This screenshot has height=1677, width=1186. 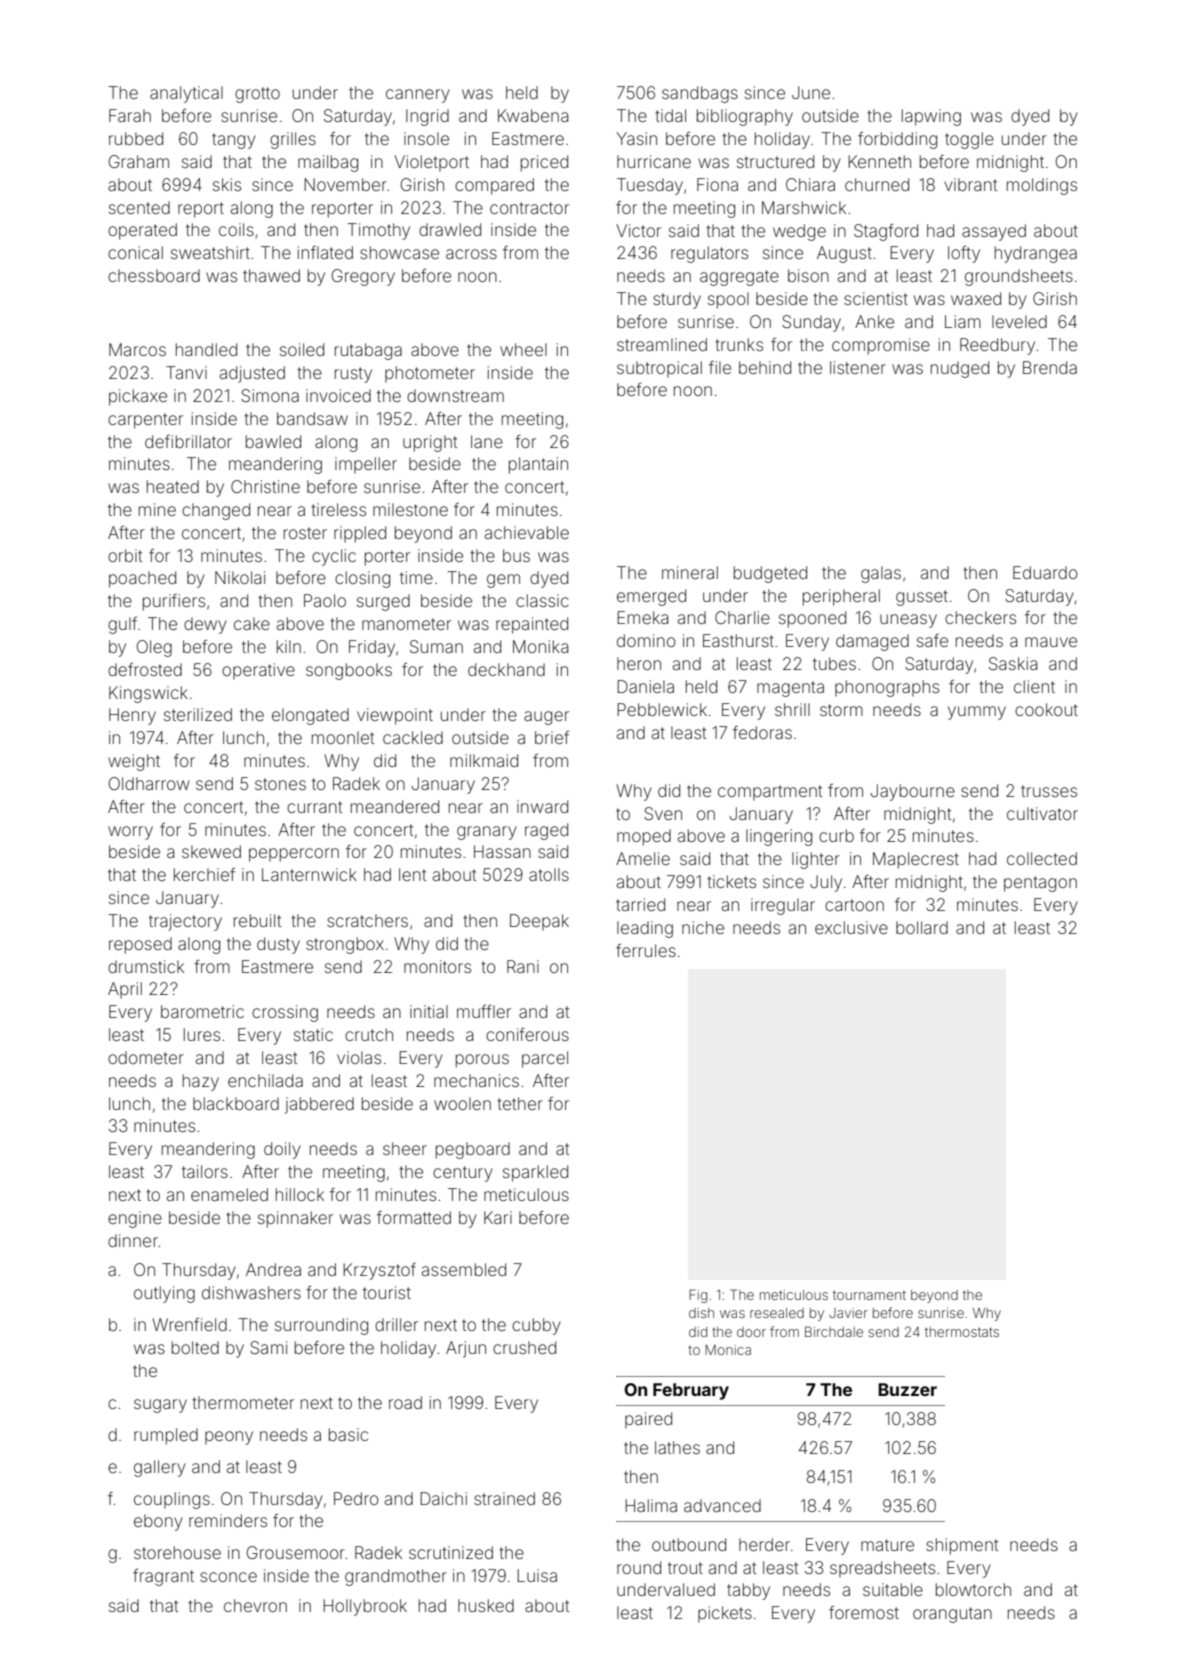 What do you see at coordinates (498, 1217) in the screenshot?
I see `Kari` at bounding box center [498, 1217].
